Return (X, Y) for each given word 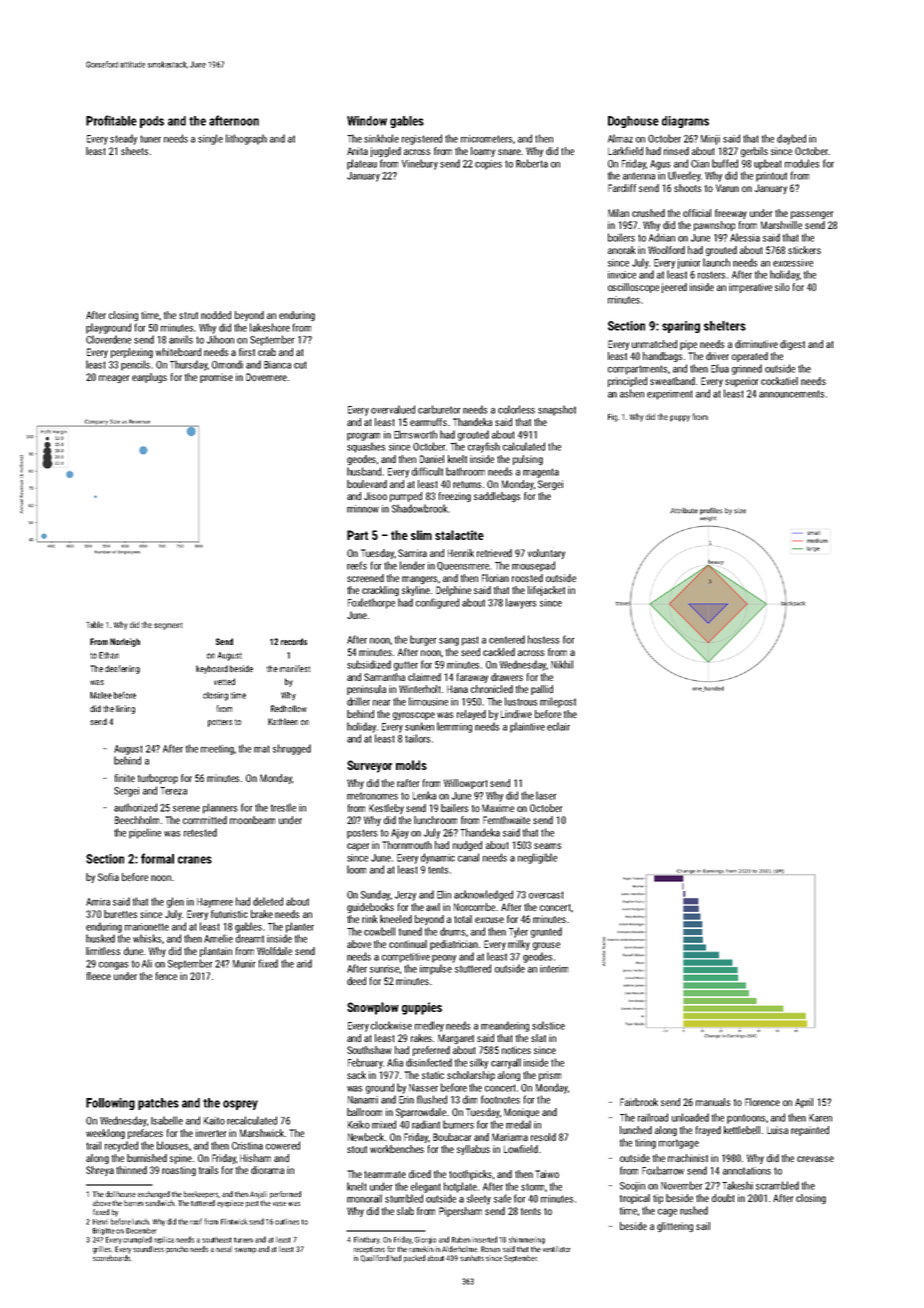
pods (152, 122)
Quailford (375, 1258)
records (294, 641)
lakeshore (270, 327)
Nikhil (562, 664)
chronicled (492, 689)
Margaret (456, 1039)
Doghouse (633, 122)
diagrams (685, 122)
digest (792, 345)
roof (196, 1221)
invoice (622, 275)
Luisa (777, 1130)
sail (703, 1226)
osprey (240, 1105)
